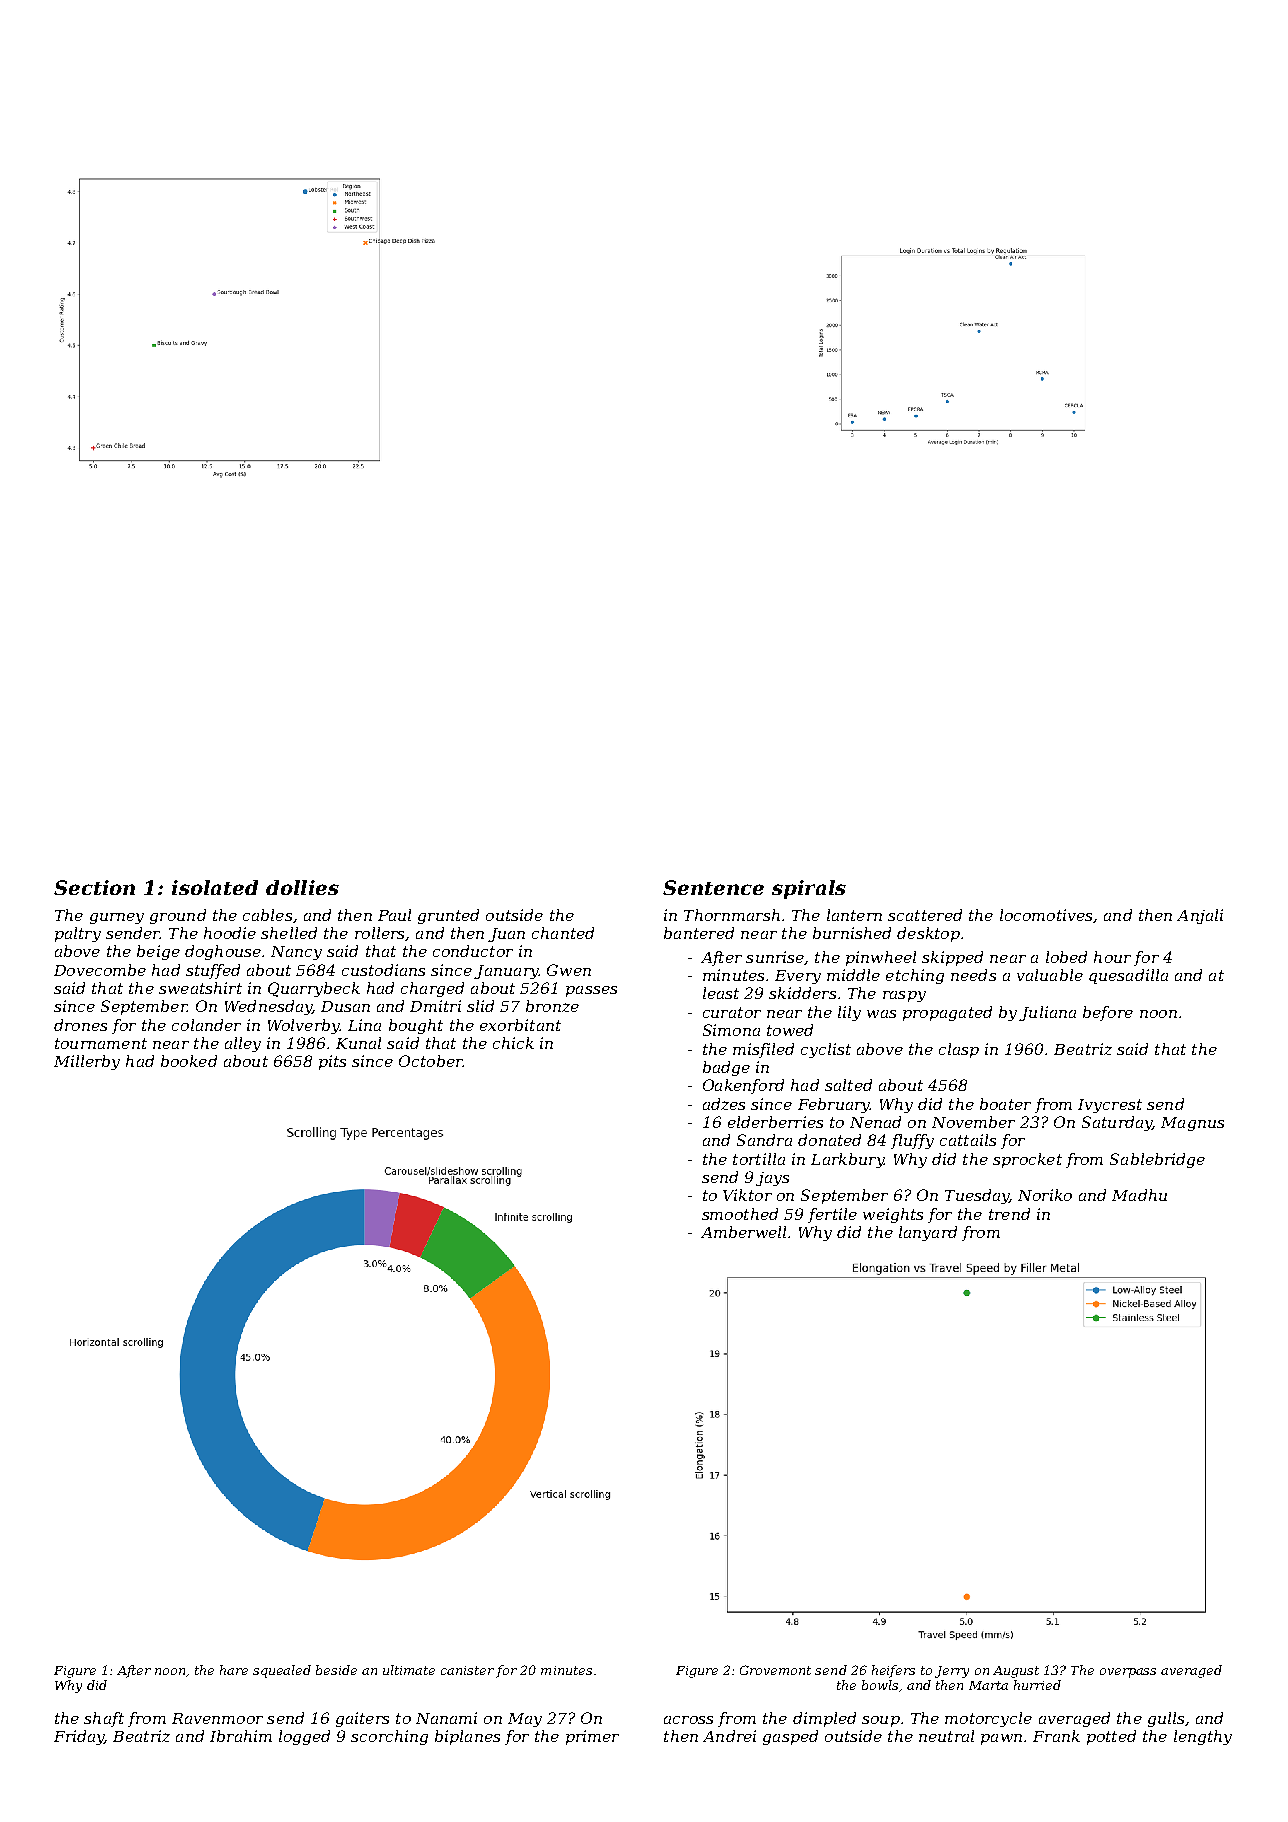 This image has height=1822, width=1288. What do you see at coordinates (1128, 976) in the image?
I see `quesadilla` at bounding box center [1128, 976].
